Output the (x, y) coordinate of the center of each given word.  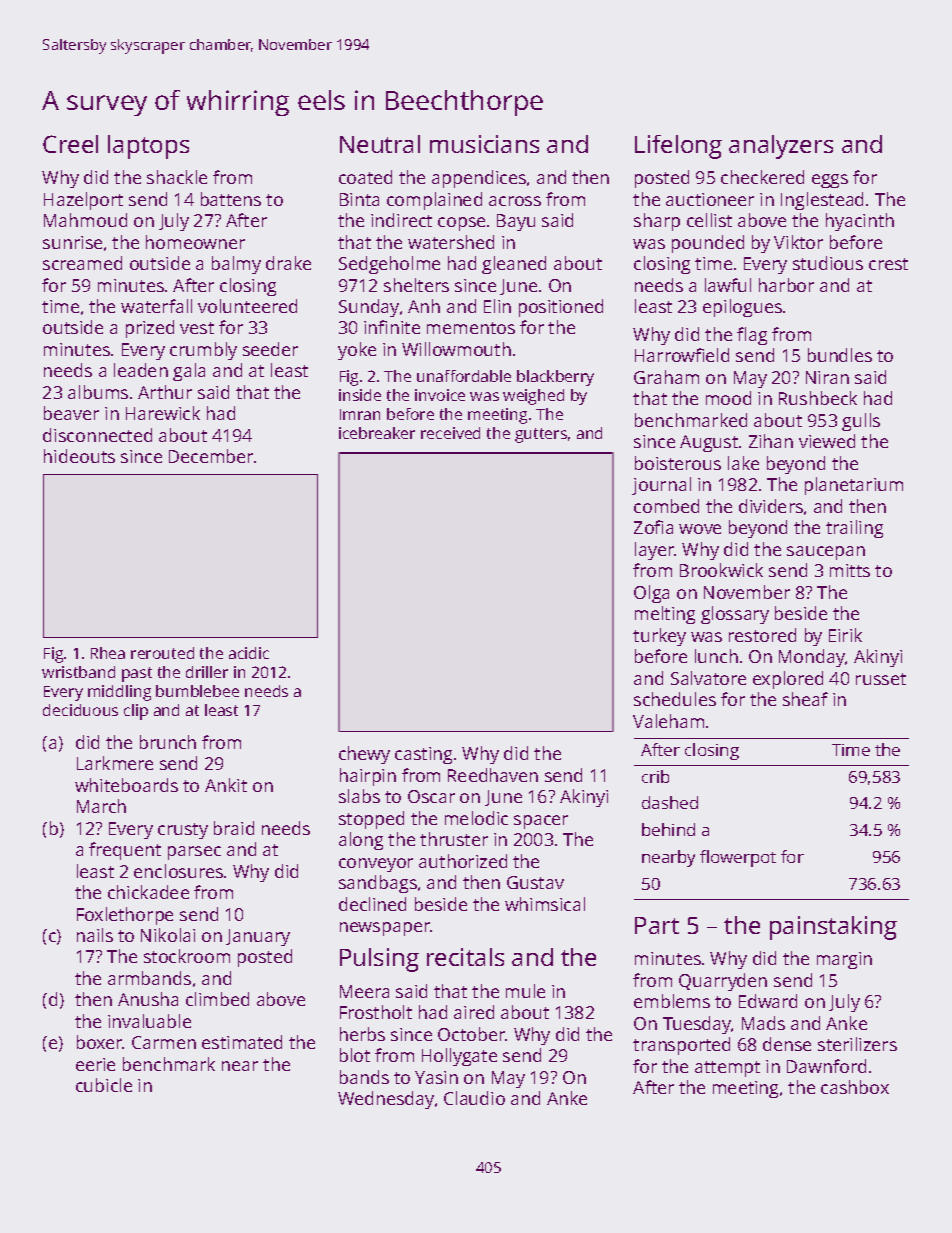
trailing (854, 529)
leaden (141, 370)
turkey (659, 637)
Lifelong (678, 147)
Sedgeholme (389, 265)
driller (207, 672)
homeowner (195, 242)
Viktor (798, 242)
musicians (484, 144)
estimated (242, 1042)
